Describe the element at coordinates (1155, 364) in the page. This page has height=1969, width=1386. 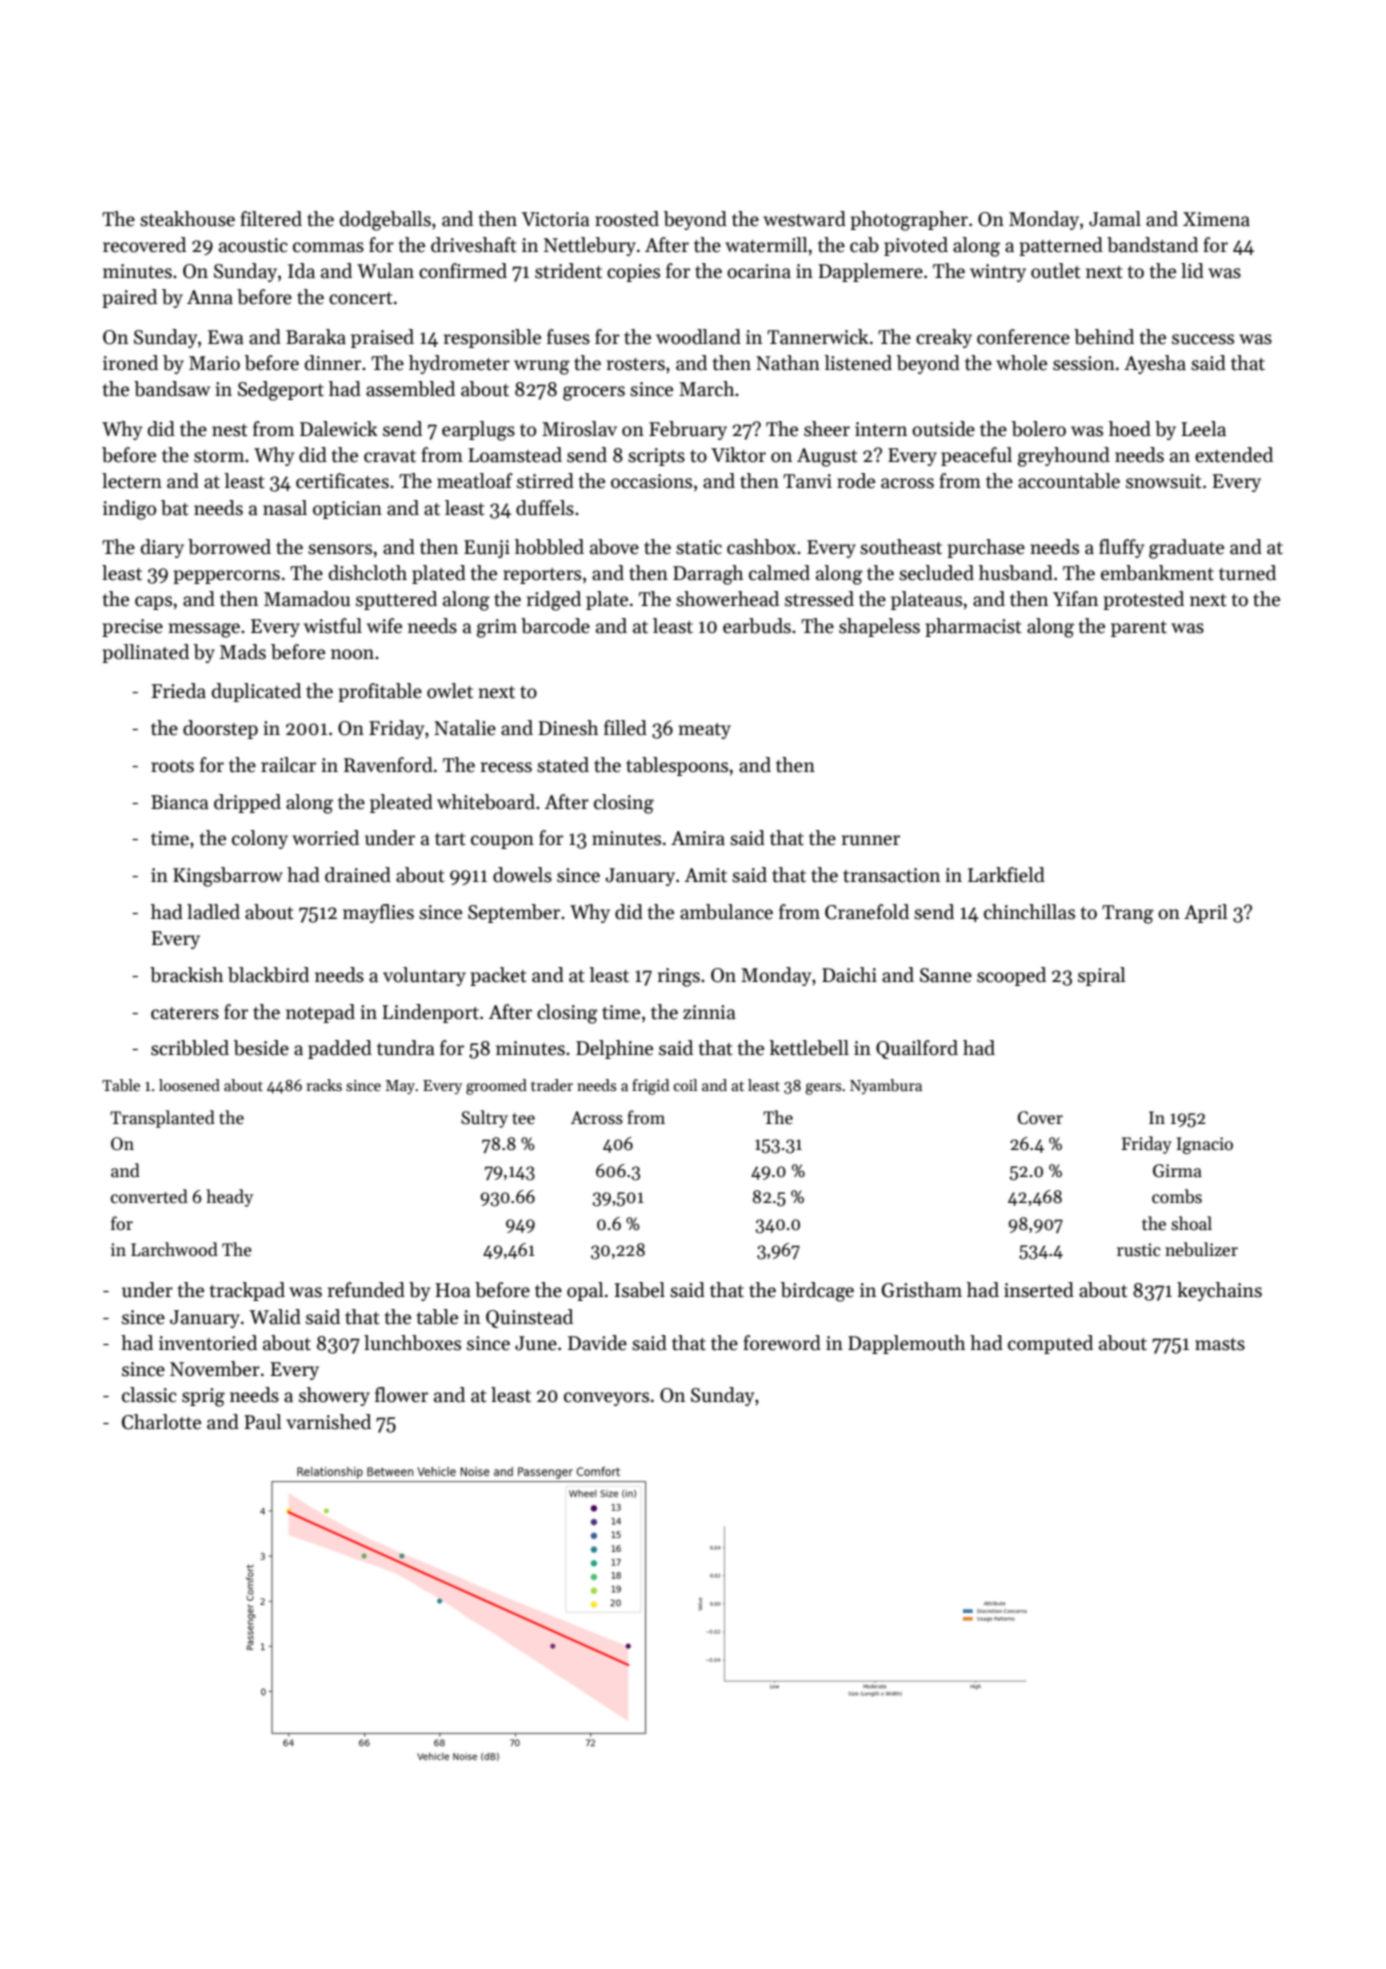
I see `Ayesha` at that location.
